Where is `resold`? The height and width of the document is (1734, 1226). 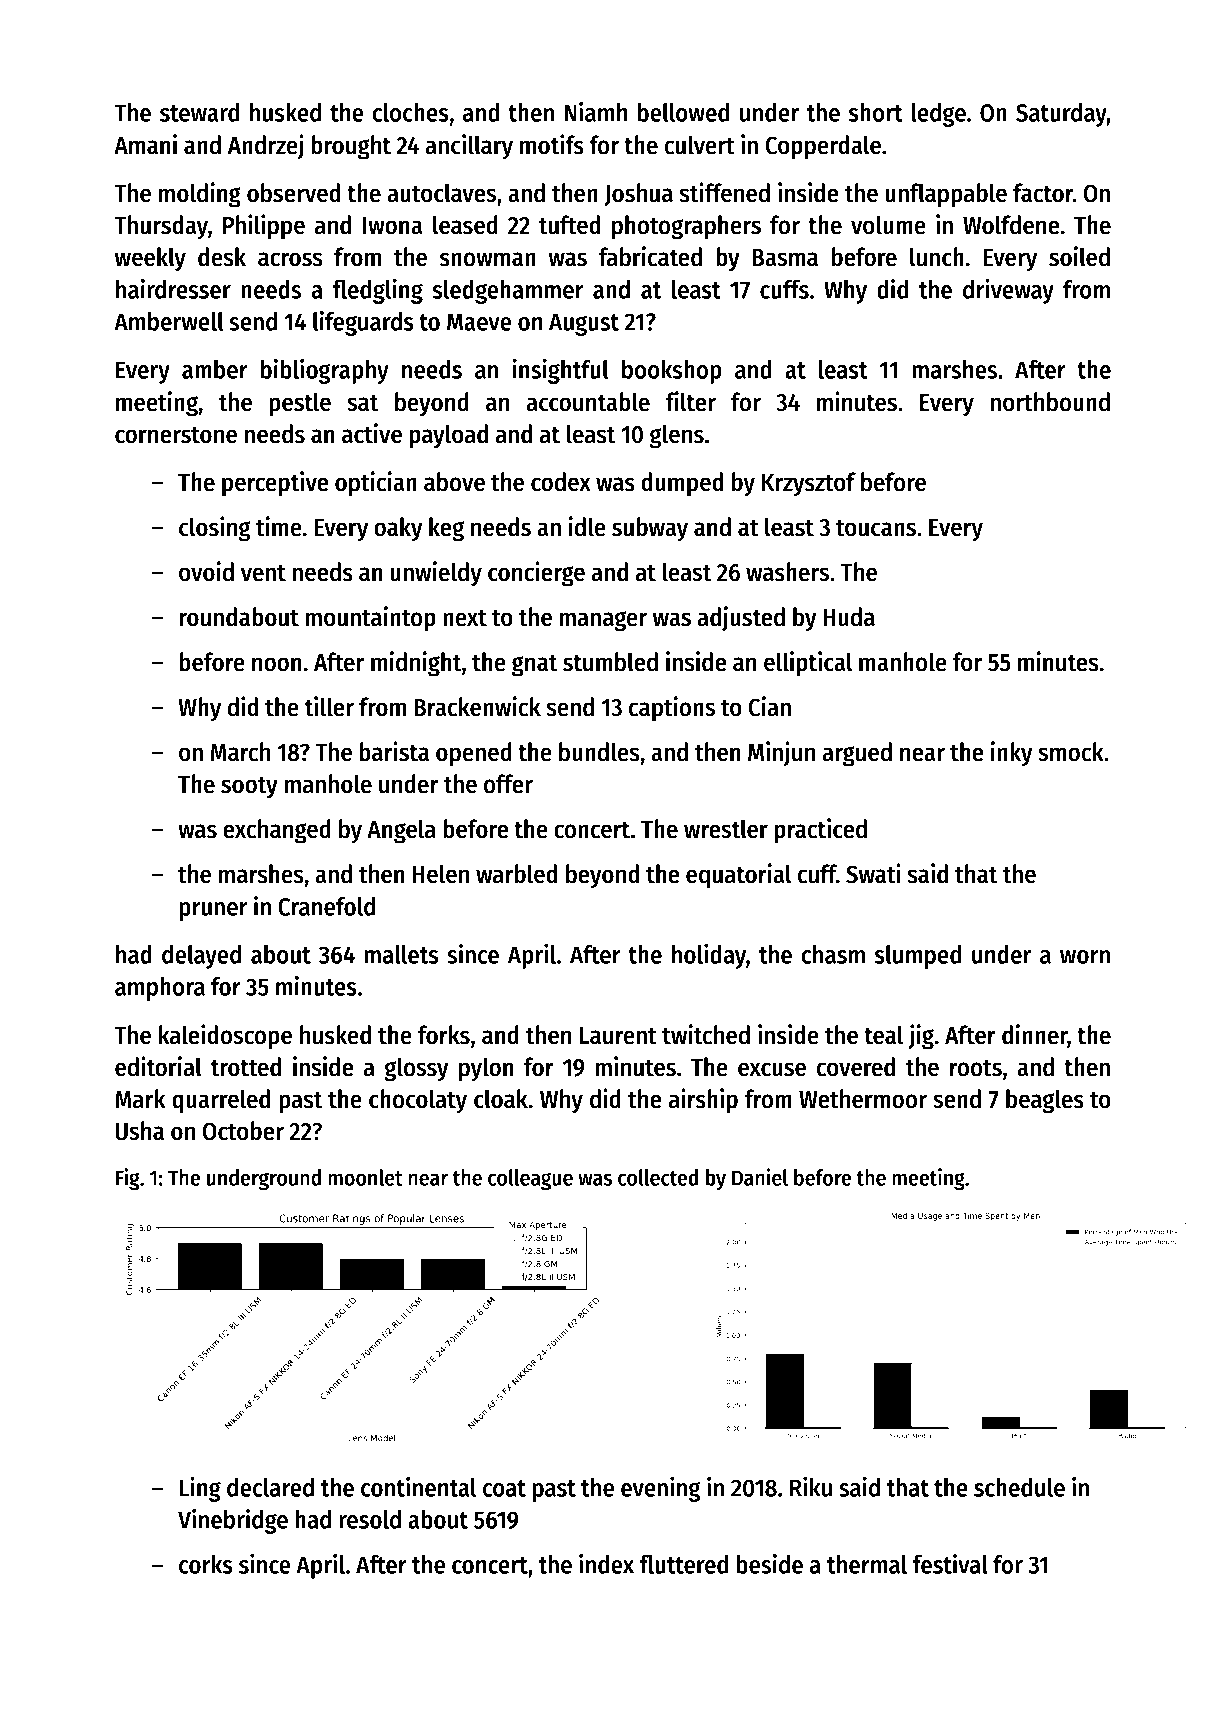 resold is located at coordinates (370, 1519).
